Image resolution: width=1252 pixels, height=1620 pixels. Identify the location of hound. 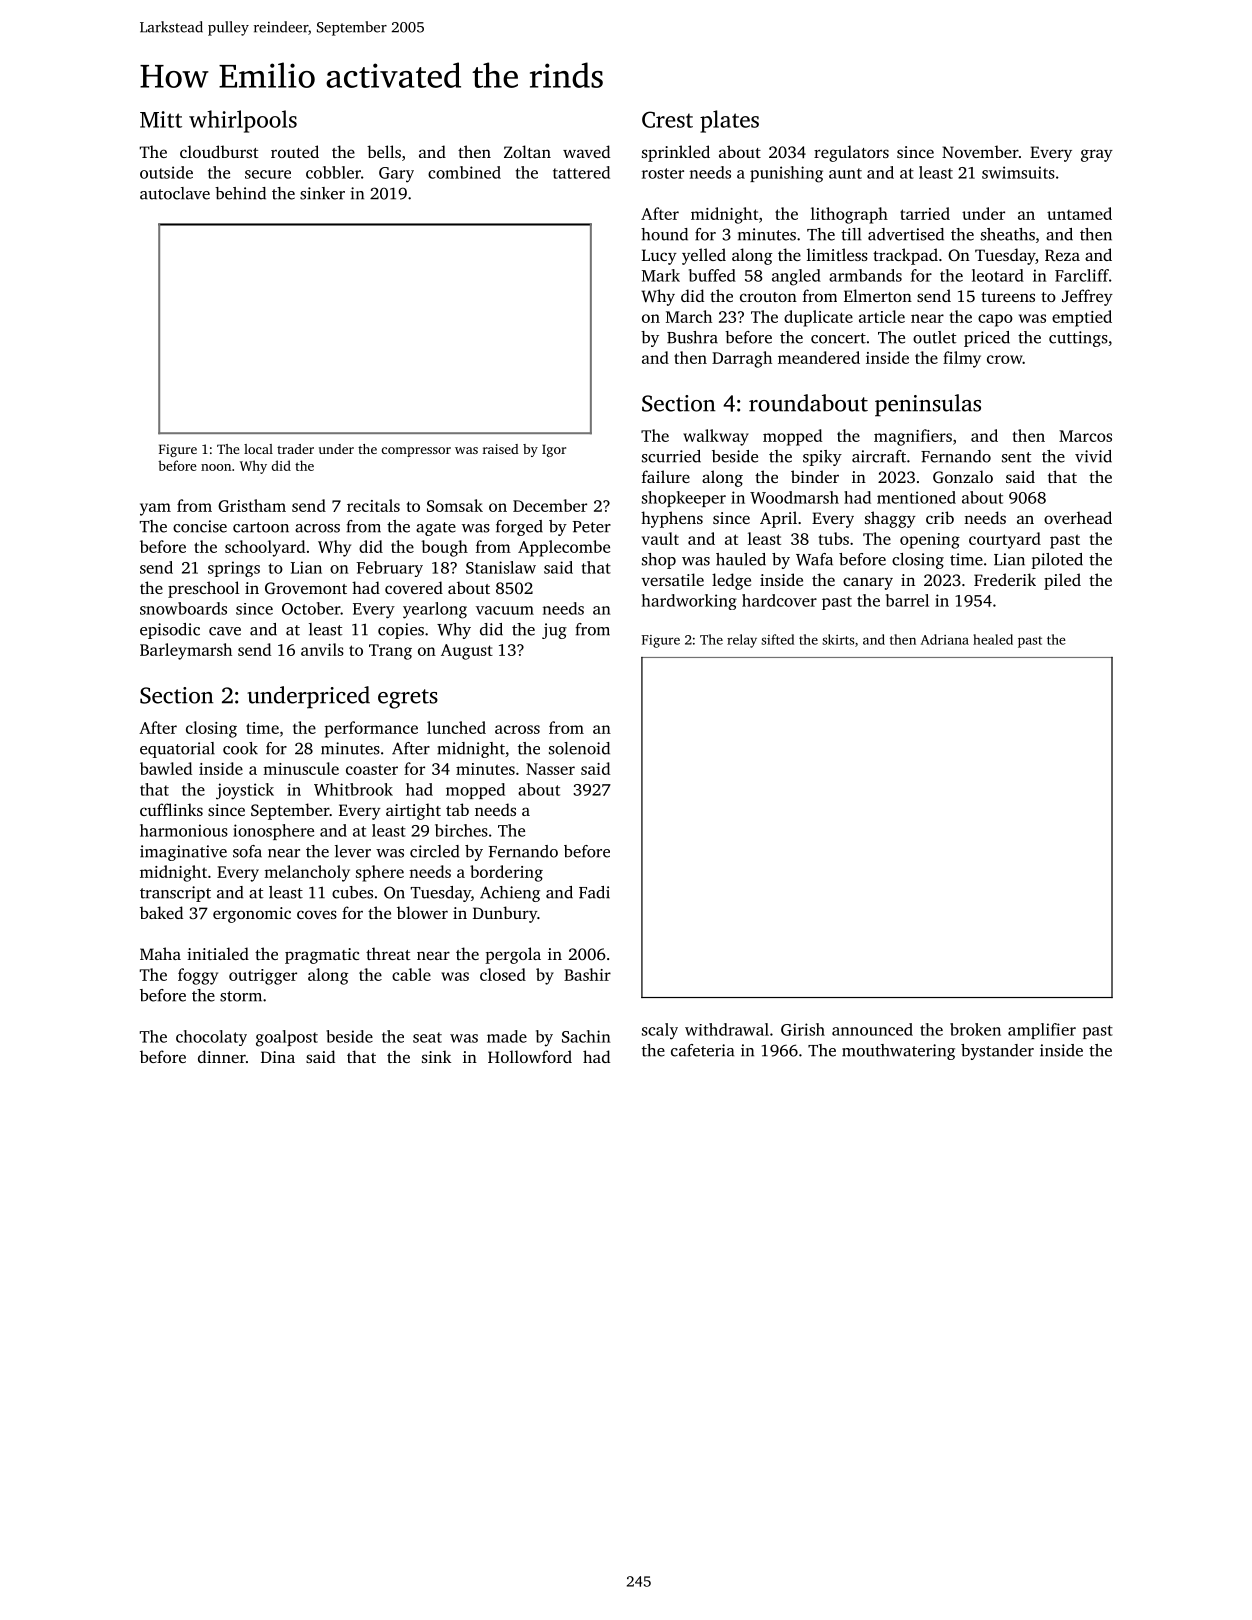
(664, 234).
